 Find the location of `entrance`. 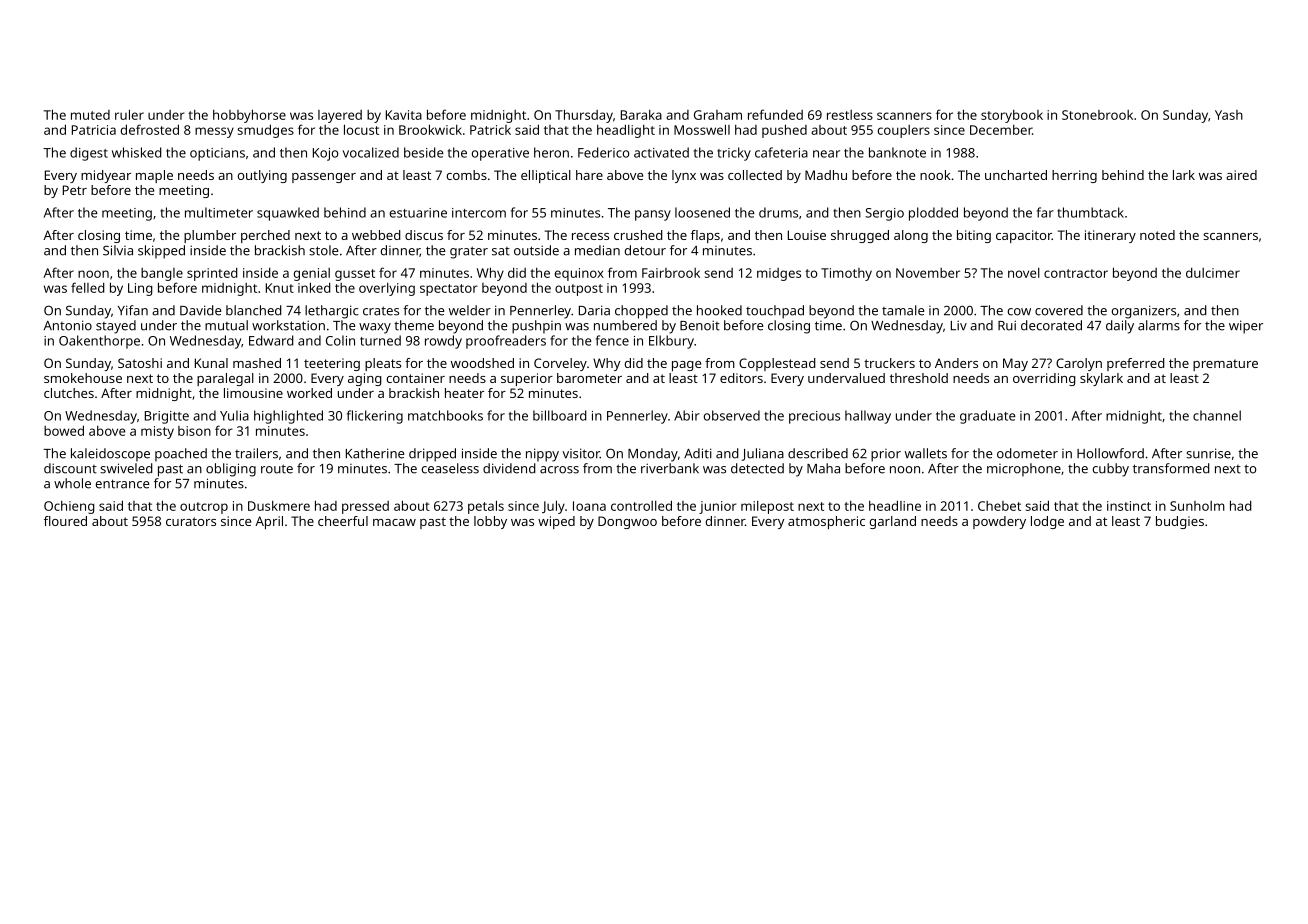

entrance is located at coordinates (122, 484).
